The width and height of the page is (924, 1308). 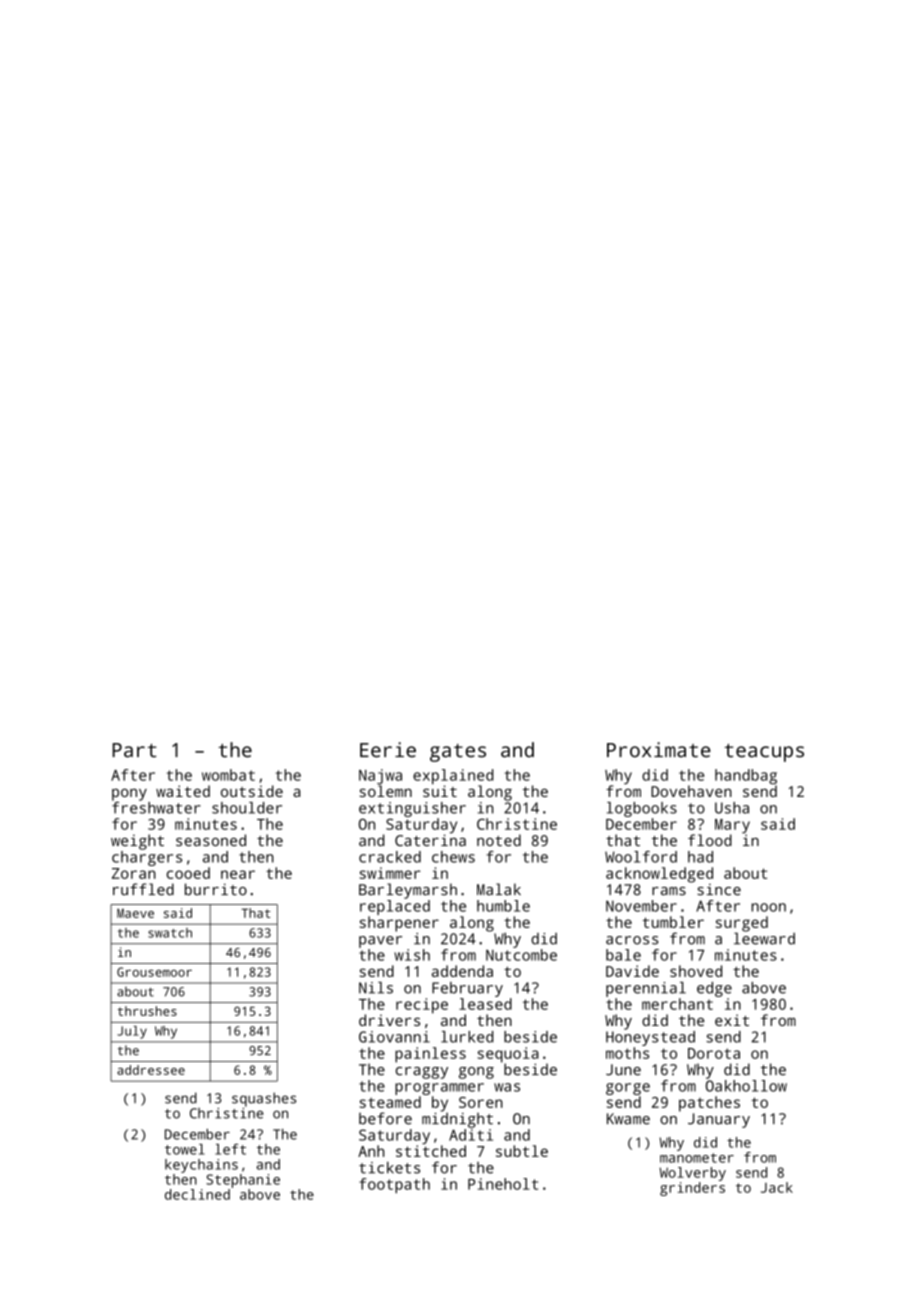 What do you see at coordinates (395, 907) in the page?
I see `replaced` at bounding box center [395, 907].
